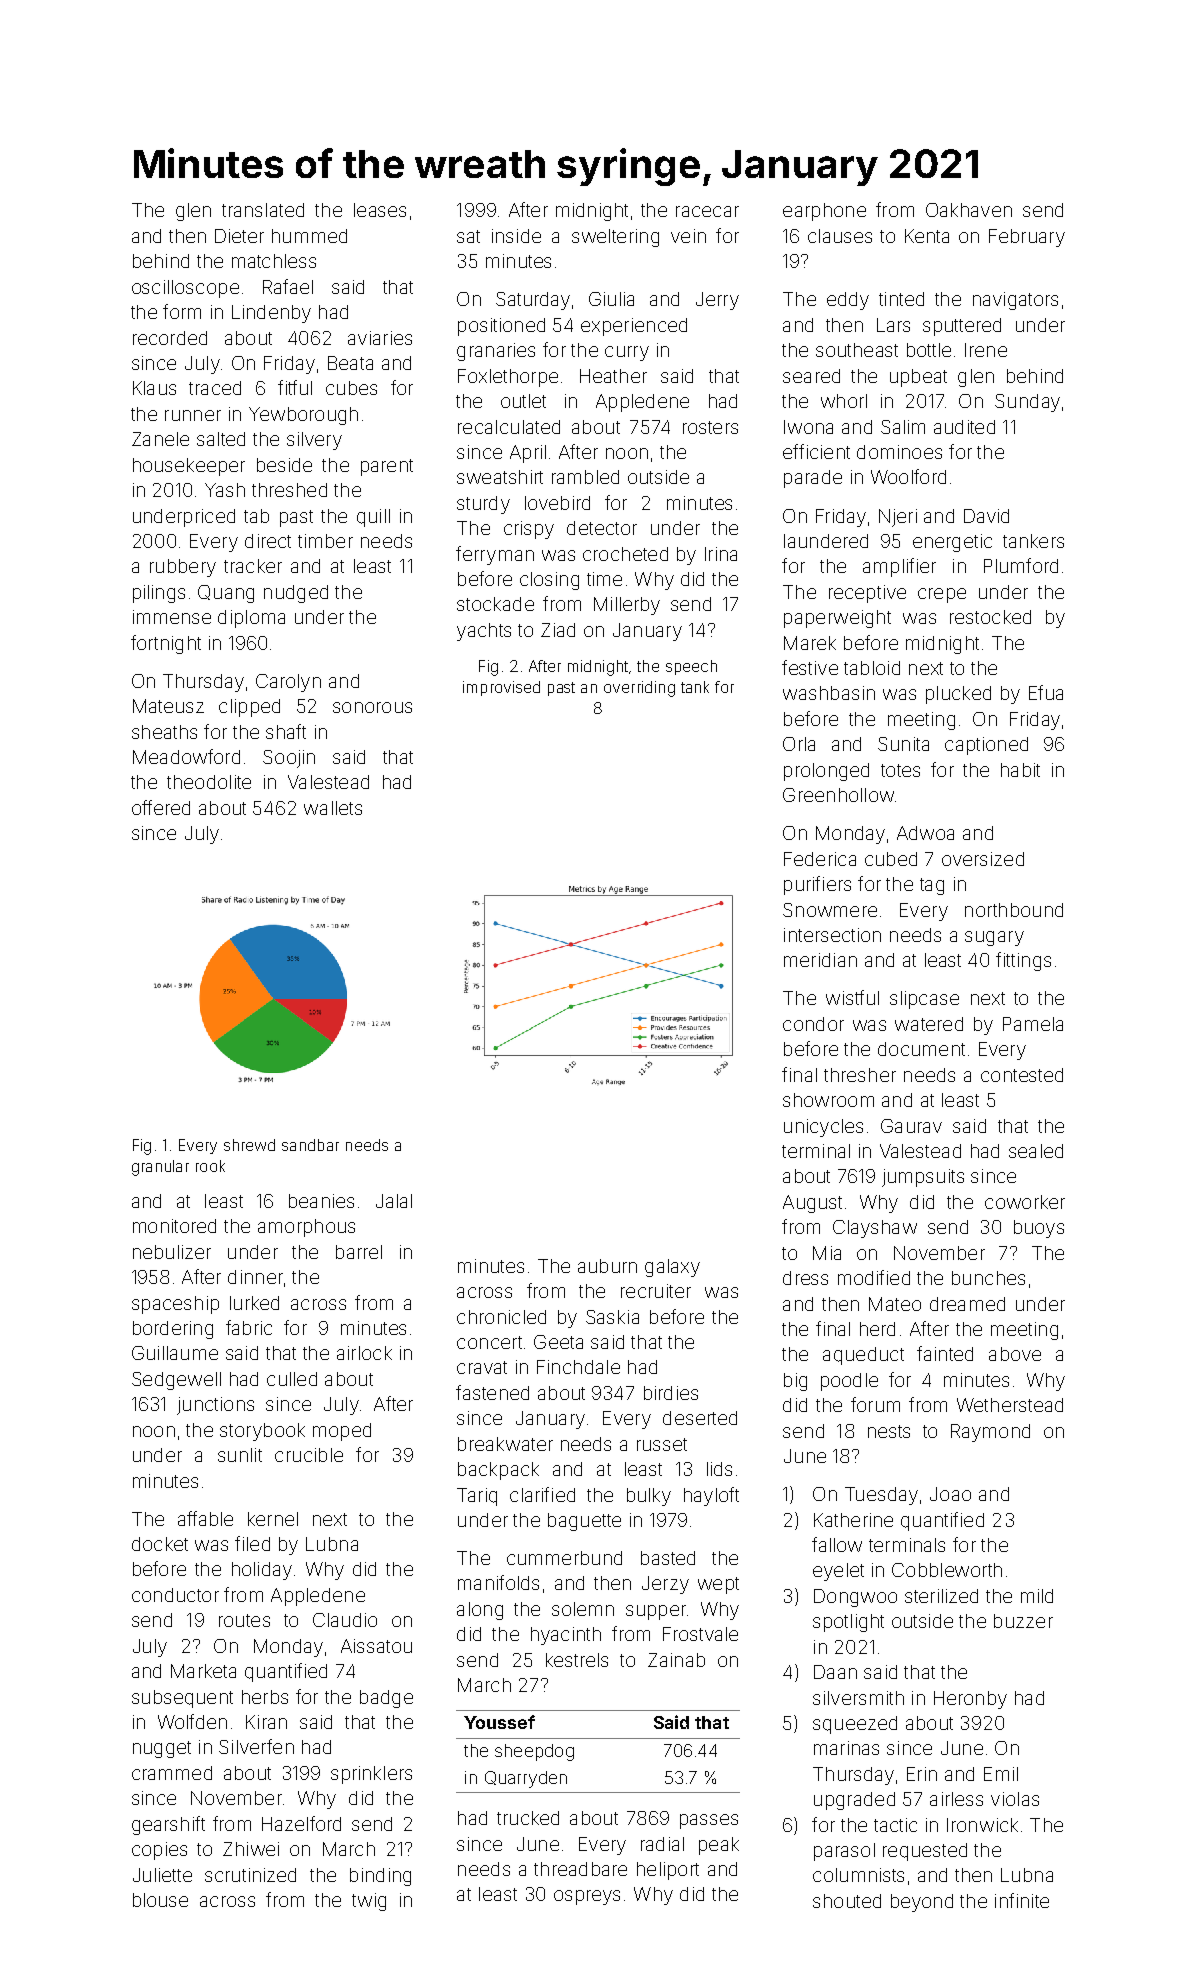 Image resolution: width=1196 pixels, height=1971 pixels. Describe the element at coordinates (254, 1303) in the page. I see `lurked` at that location.
